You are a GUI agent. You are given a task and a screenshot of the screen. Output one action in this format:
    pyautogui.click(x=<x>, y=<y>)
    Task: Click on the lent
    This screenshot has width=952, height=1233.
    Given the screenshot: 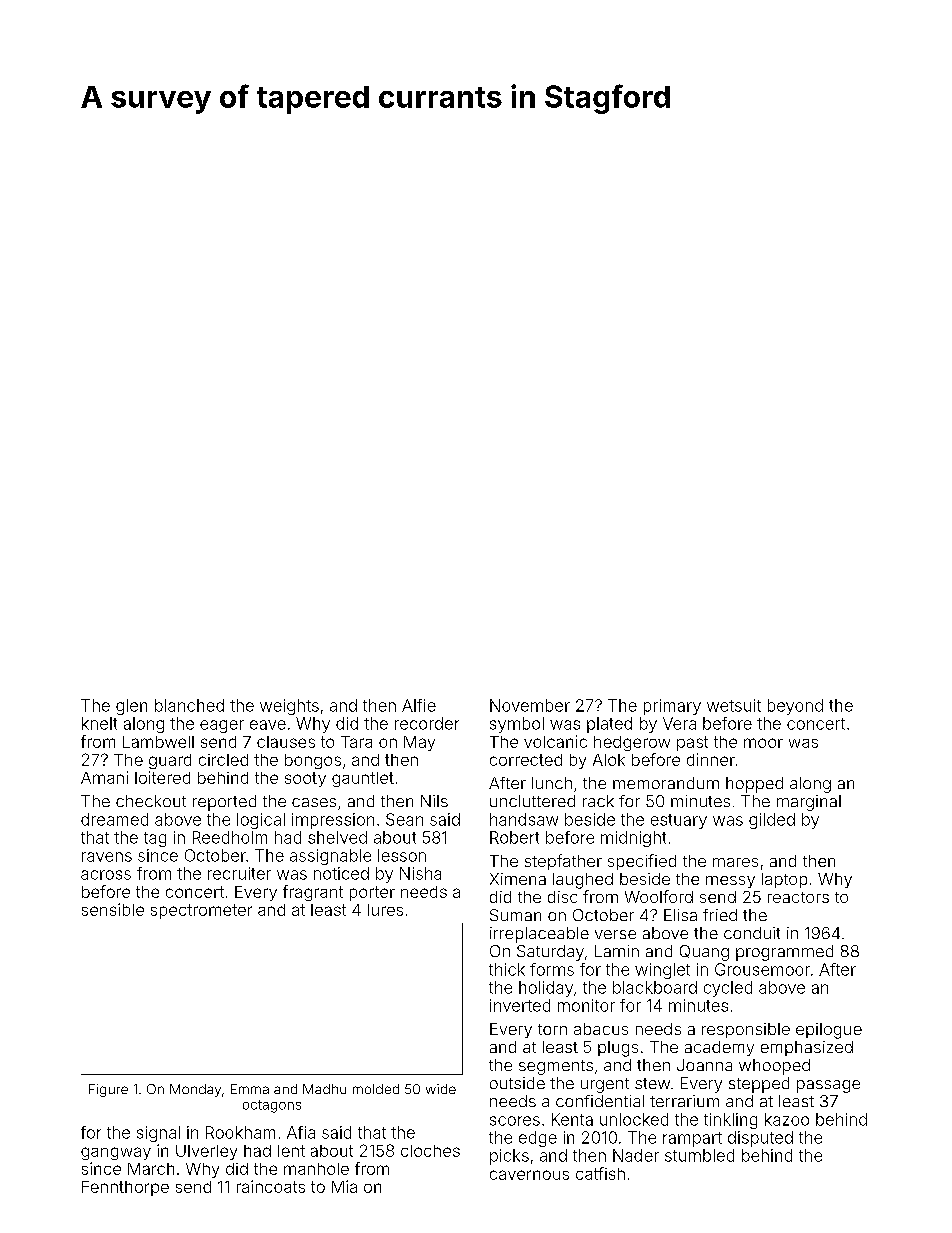 What is the action you would take?
    pyautogui.click(x=291, y=1151)
